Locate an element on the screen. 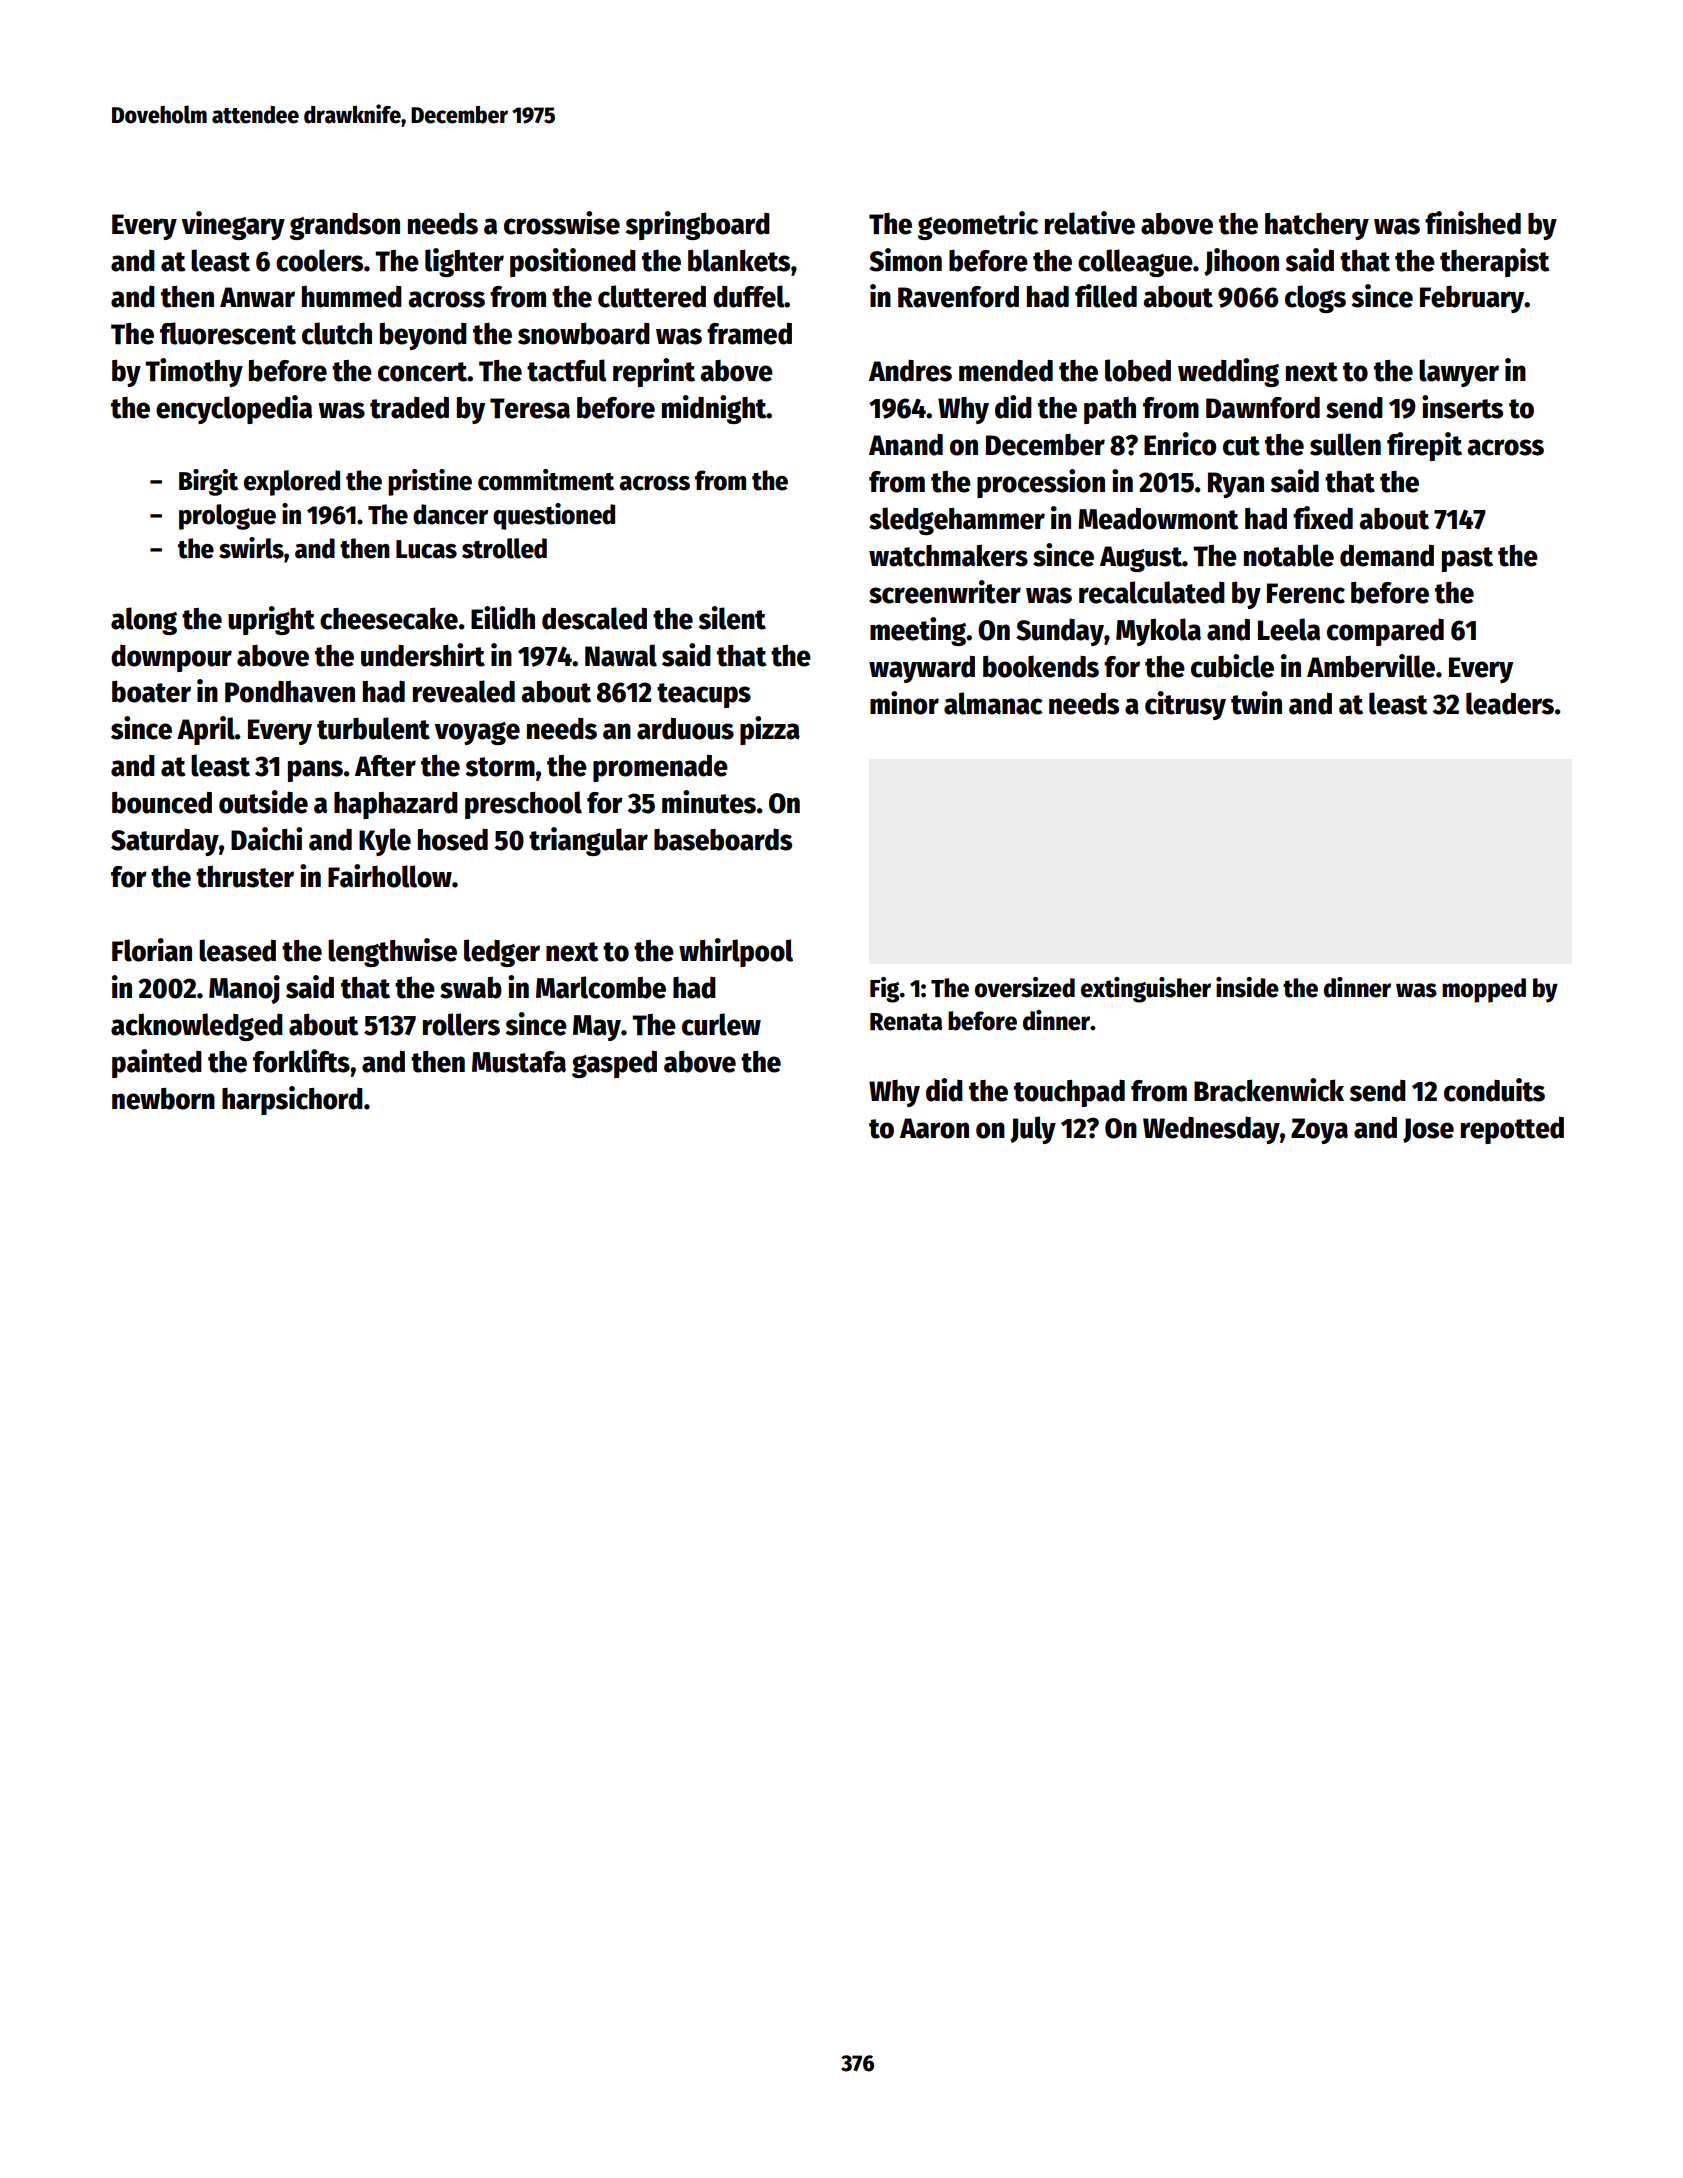  thruster is located at coordinates (245, 877).
